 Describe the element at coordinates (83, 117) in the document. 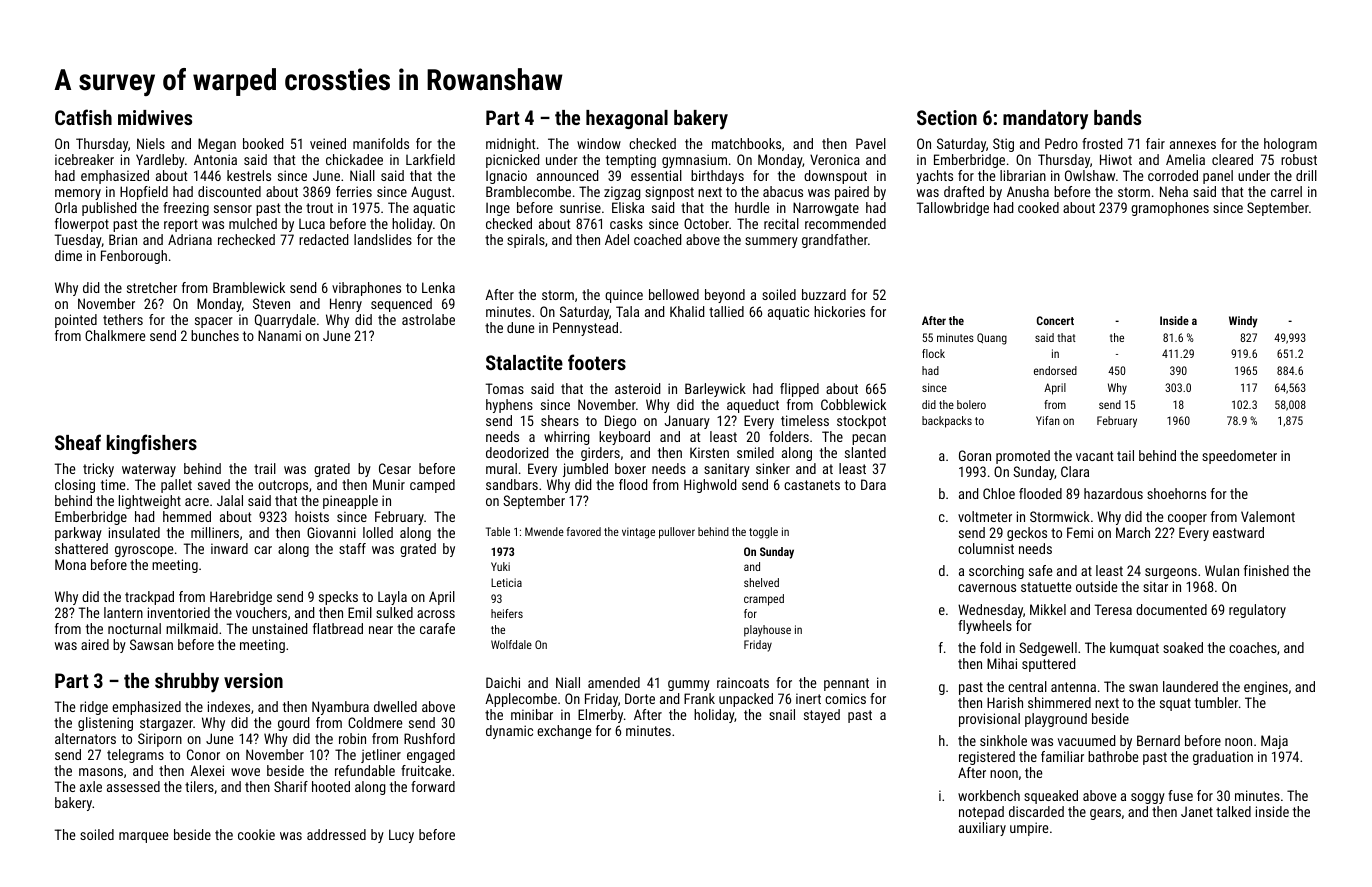

I see `Catfish` at that location.
